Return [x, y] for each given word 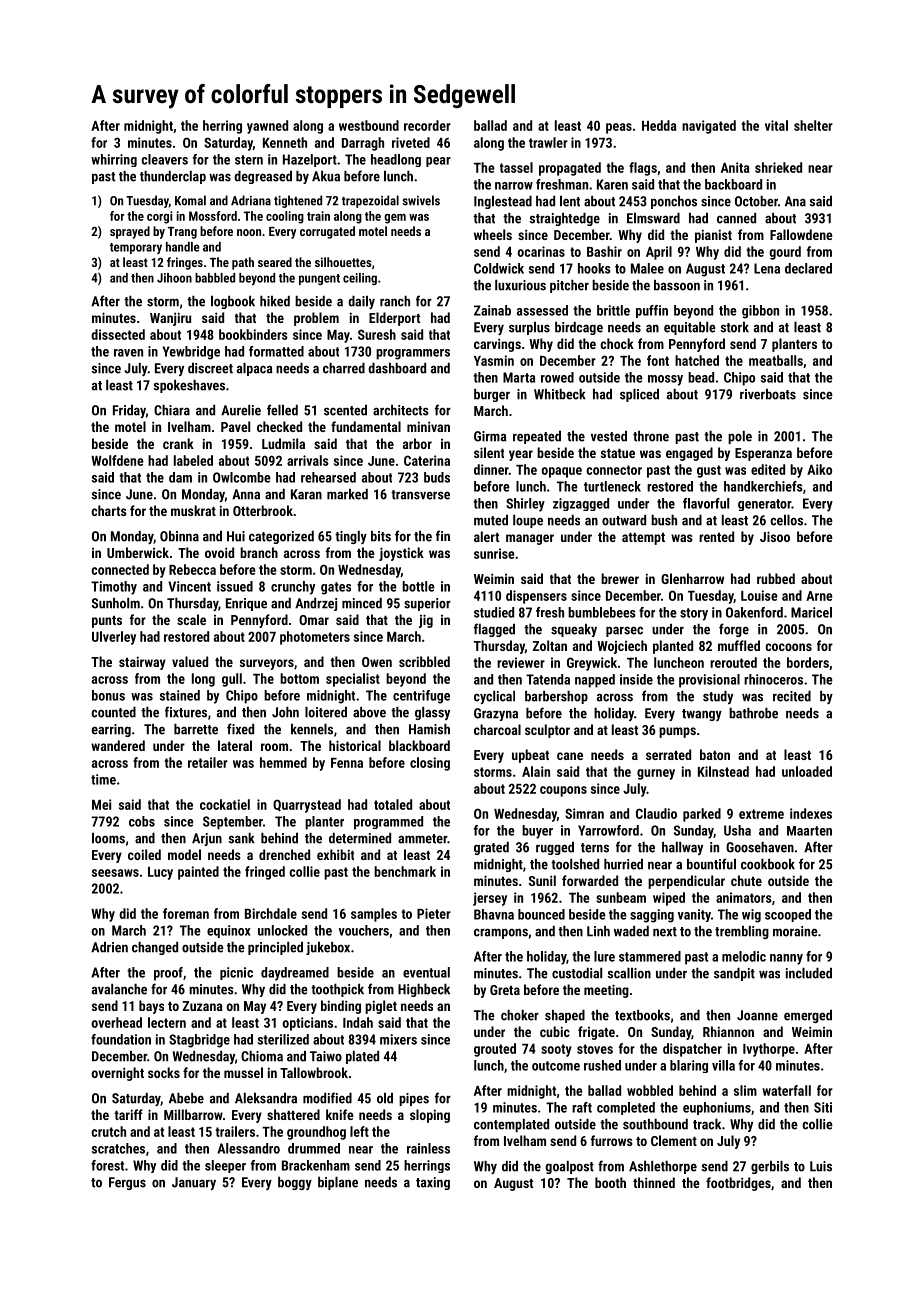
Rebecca [192, 569]
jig [426, 621]
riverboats [768, 394]
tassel [516, 167]
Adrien [109, 947]
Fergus [127, 1183]
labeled [193, 460]
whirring [114, 160]
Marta [519, 377]
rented [716, 536]
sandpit [734, 974]
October [756, 201]
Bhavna [494, 914]
